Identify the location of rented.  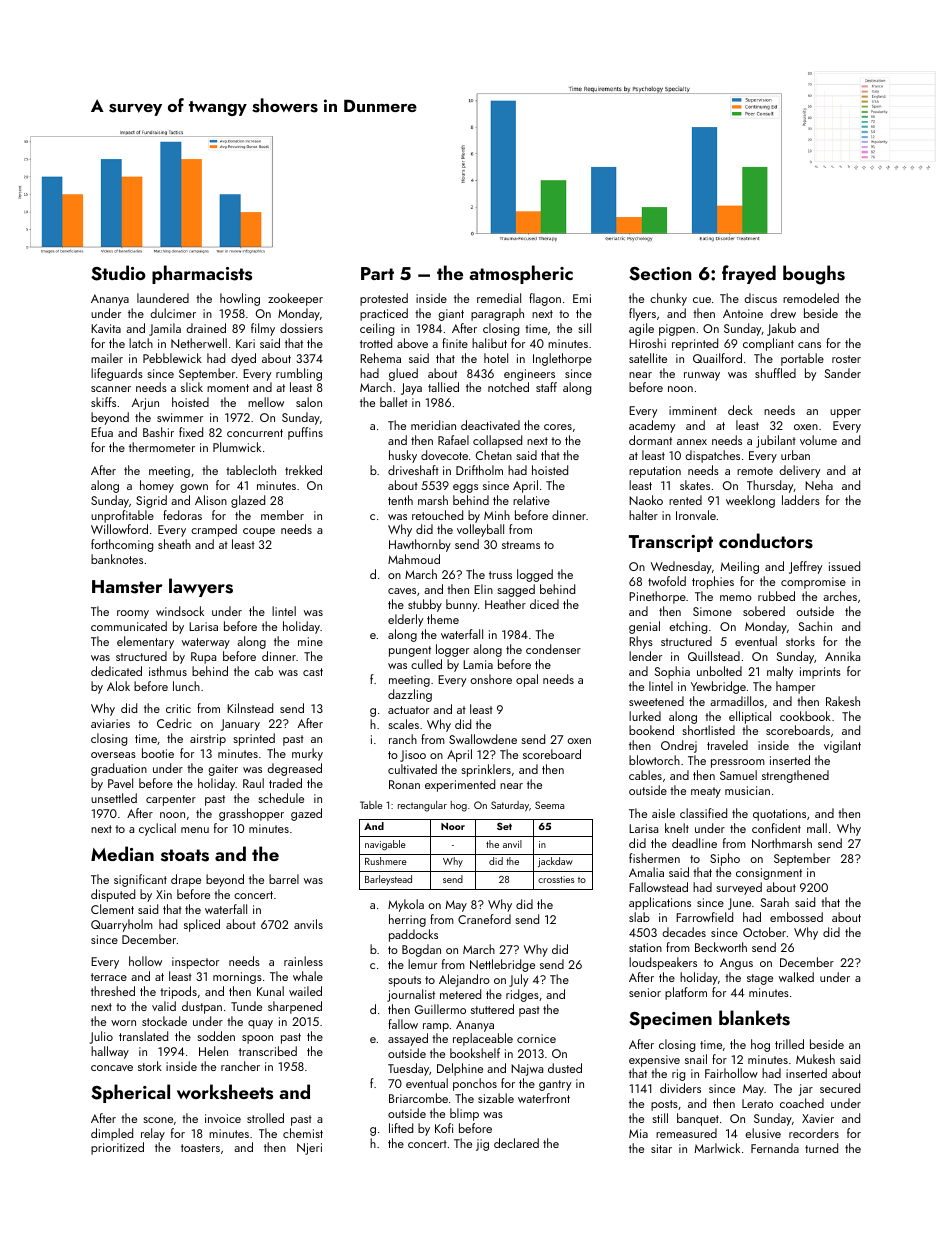
(685, 500).
